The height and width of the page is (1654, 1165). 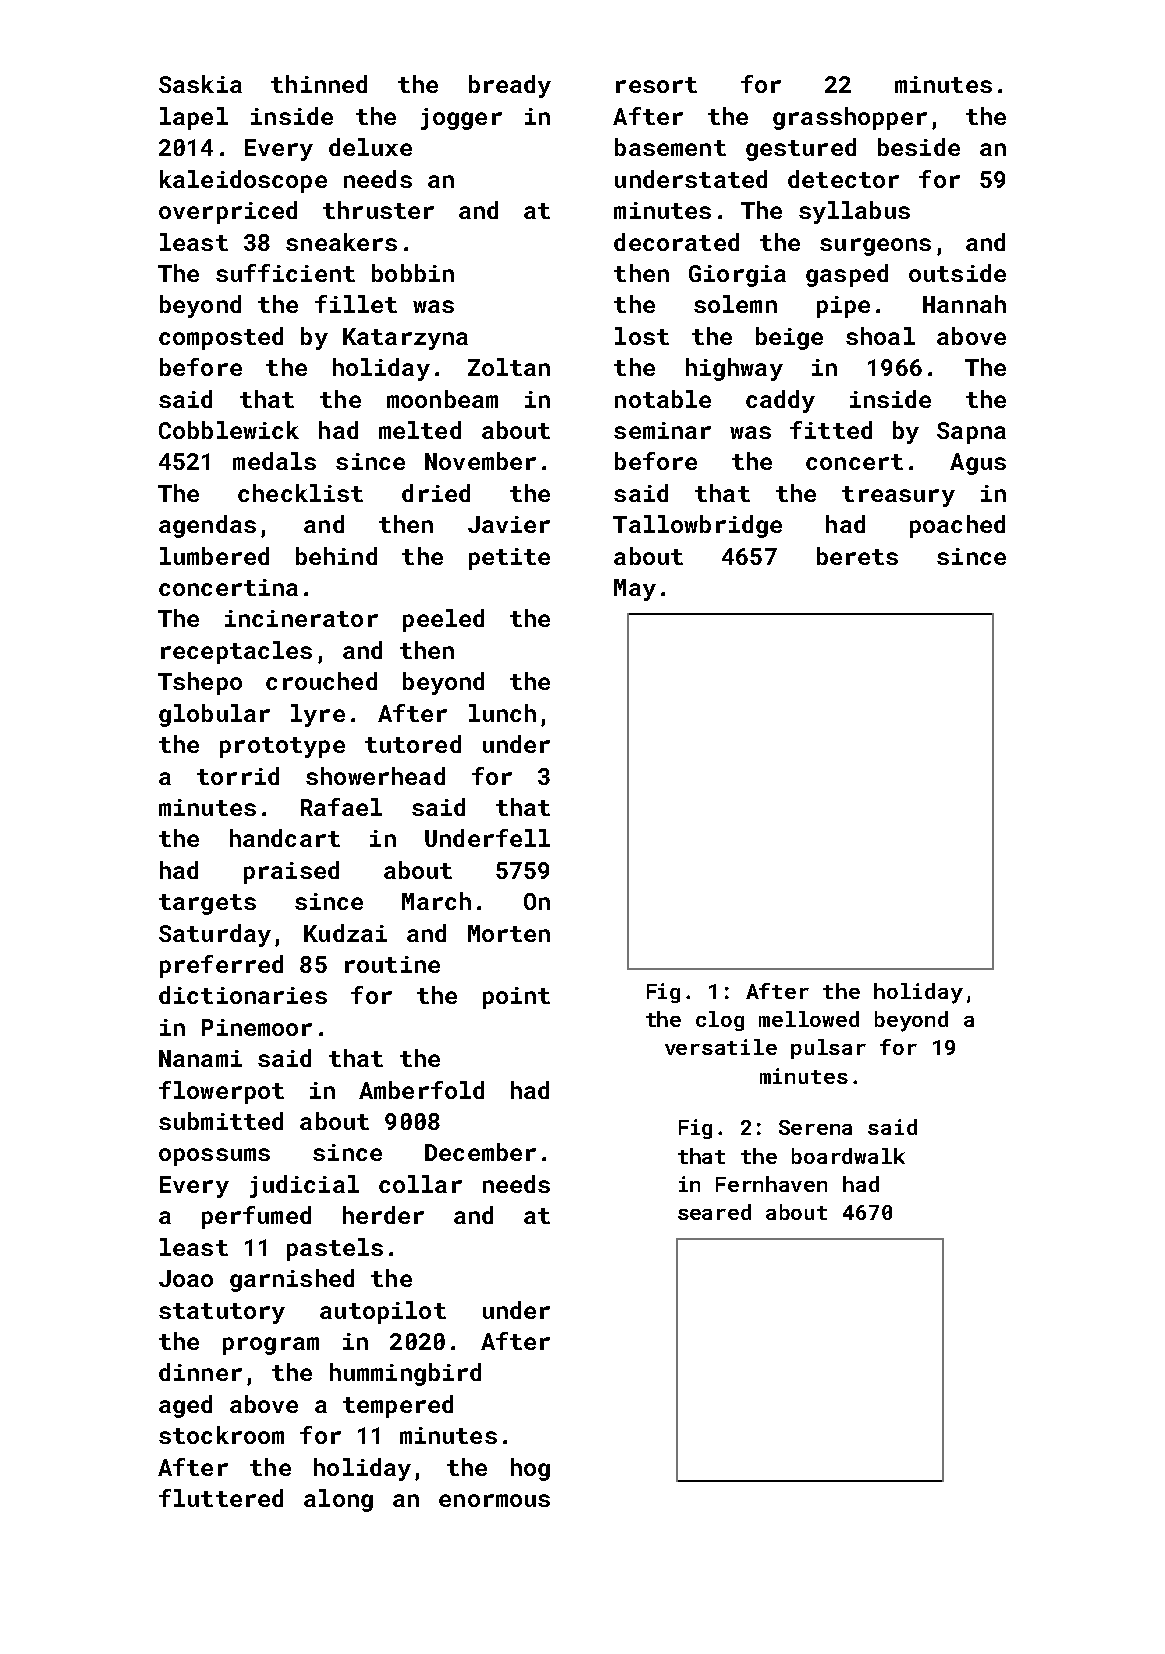 What do you see at coordinates (919, 147) in the page?
I see `beside` at bounding box center [919, 147].
